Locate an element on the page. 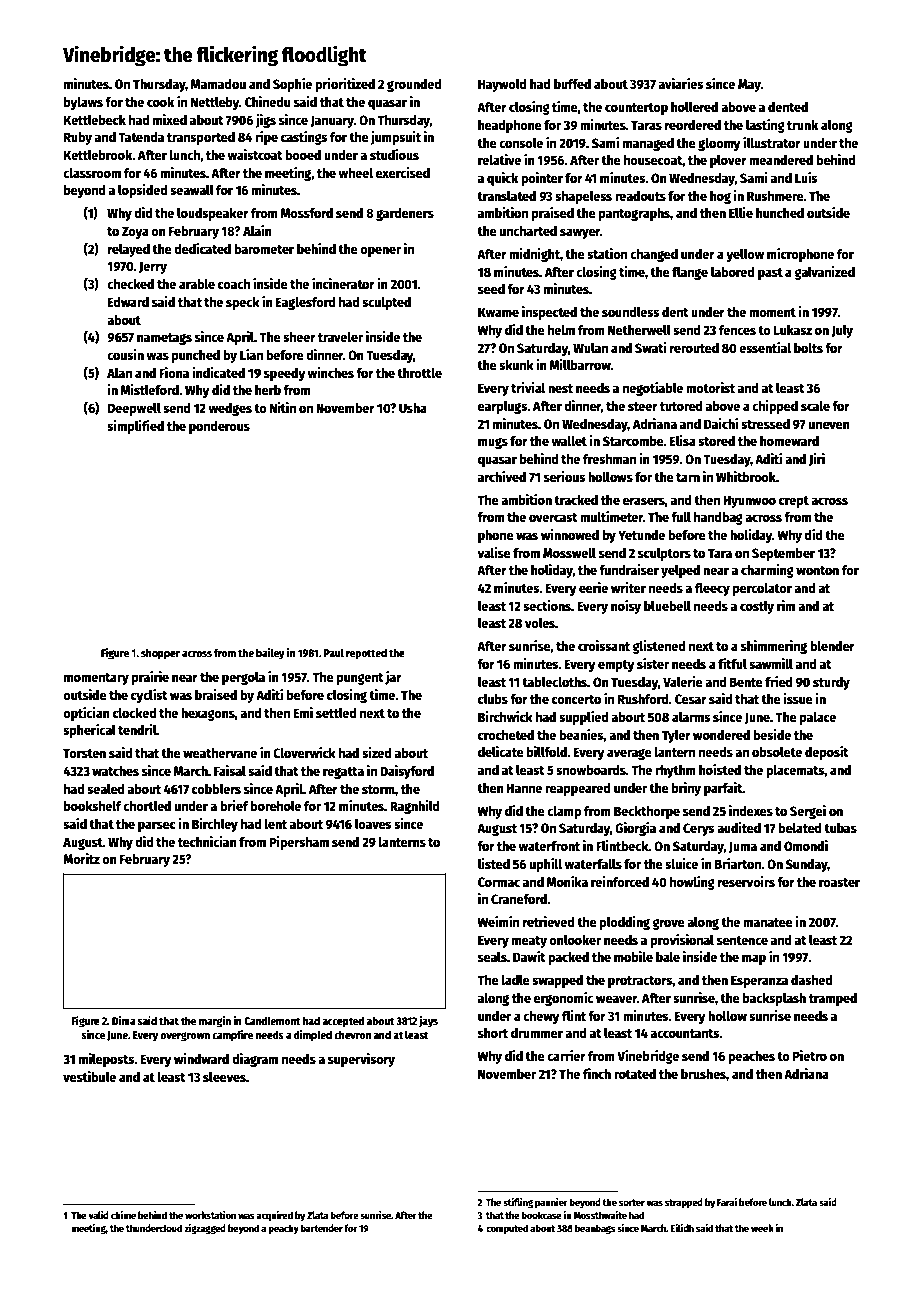 The width and height of the page is (924, 1308). technician is located at coordinates (207, 841).
